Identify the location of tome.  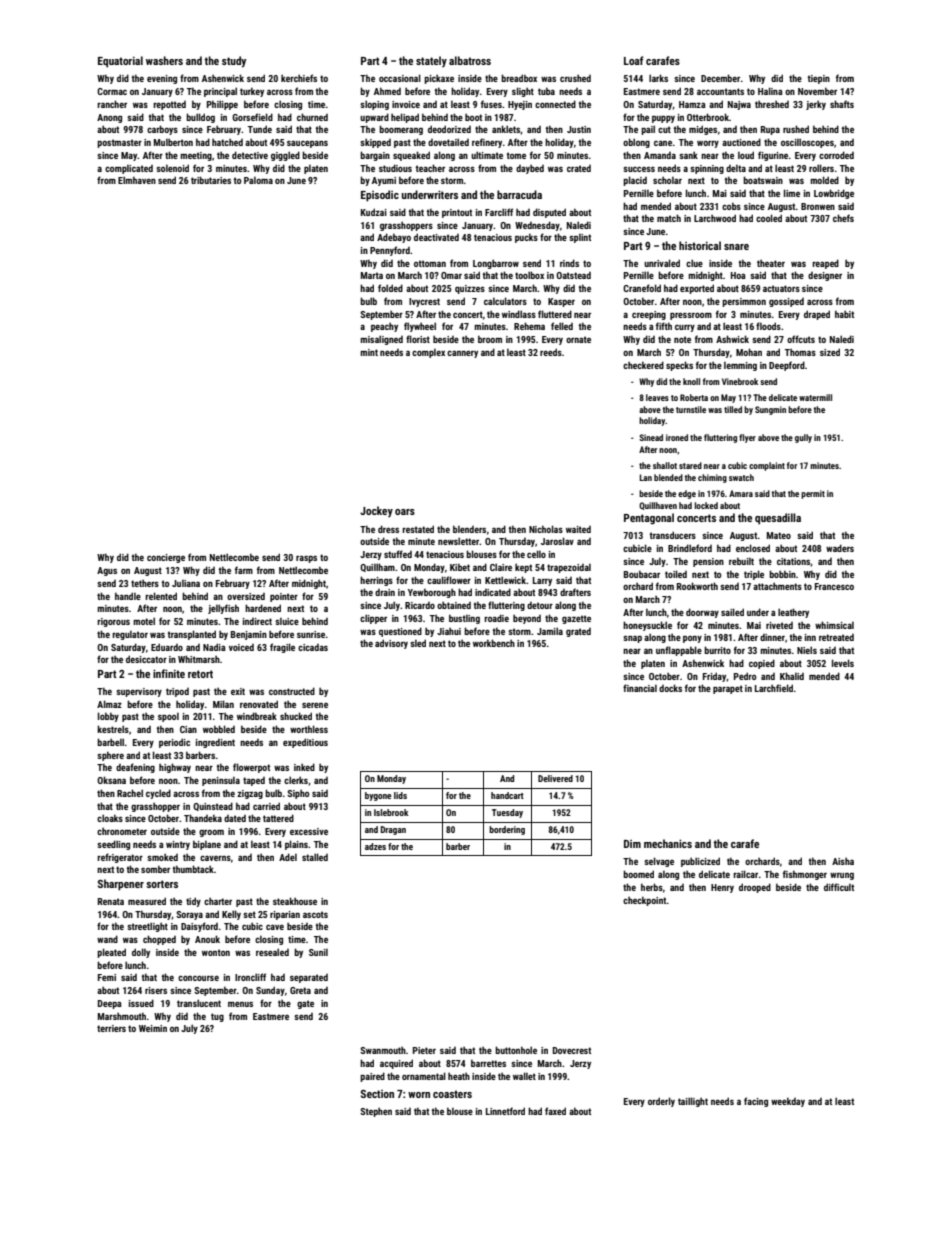
(516, 155).
